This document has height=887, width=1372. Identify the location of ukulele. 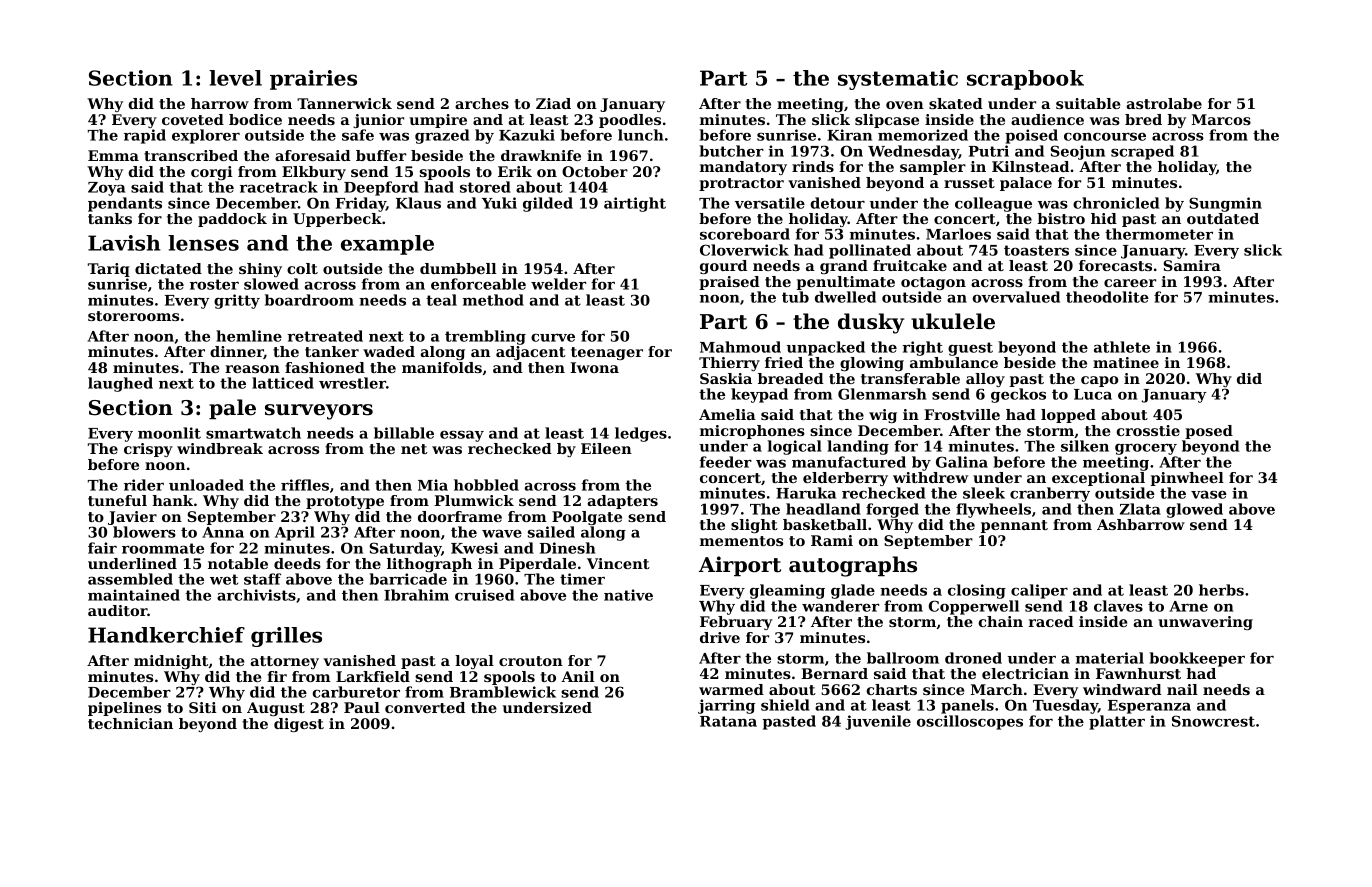
(953, 321).
